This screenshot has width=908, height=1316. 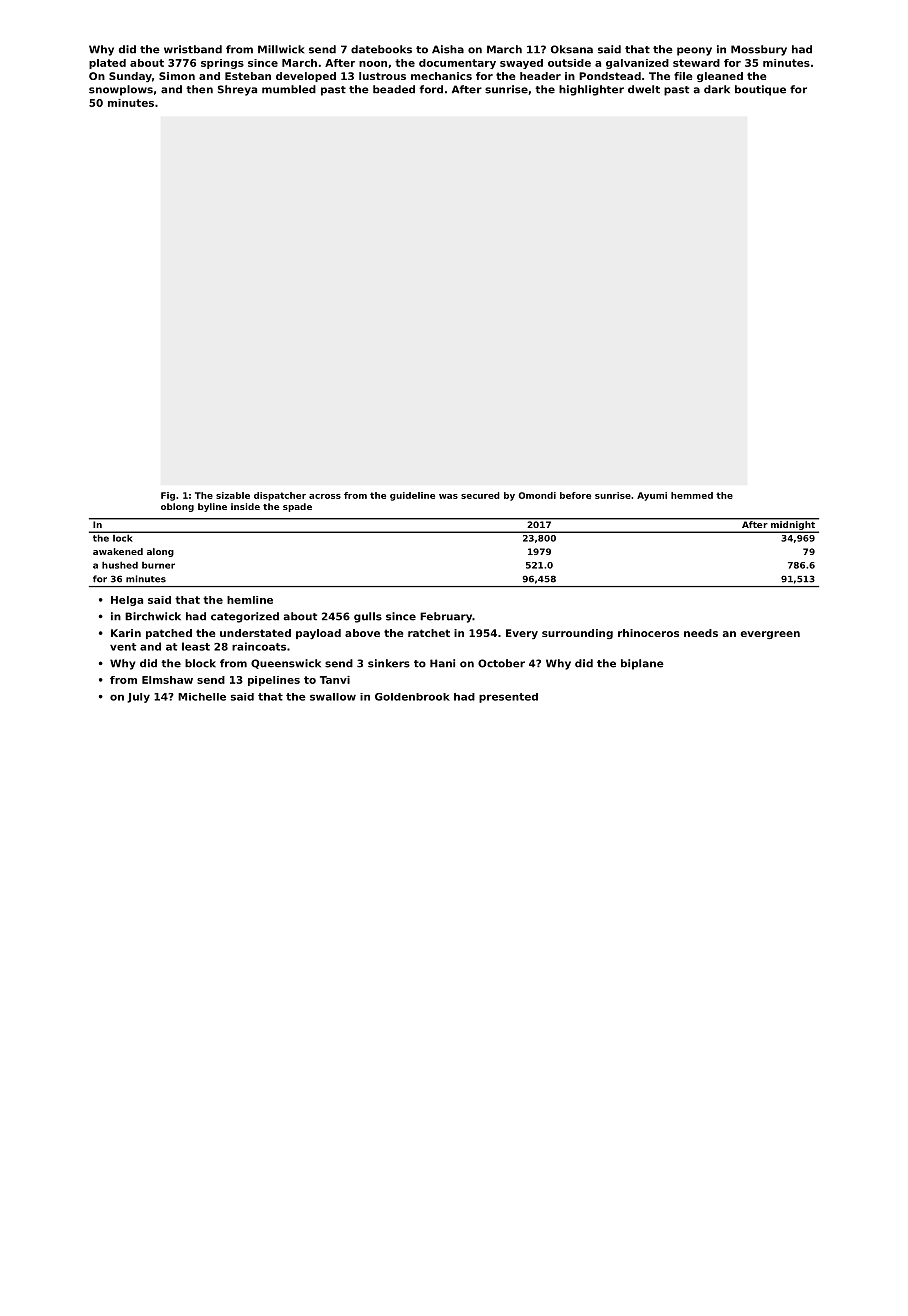 I want to click on guideline, so click(x=412, y=496).
